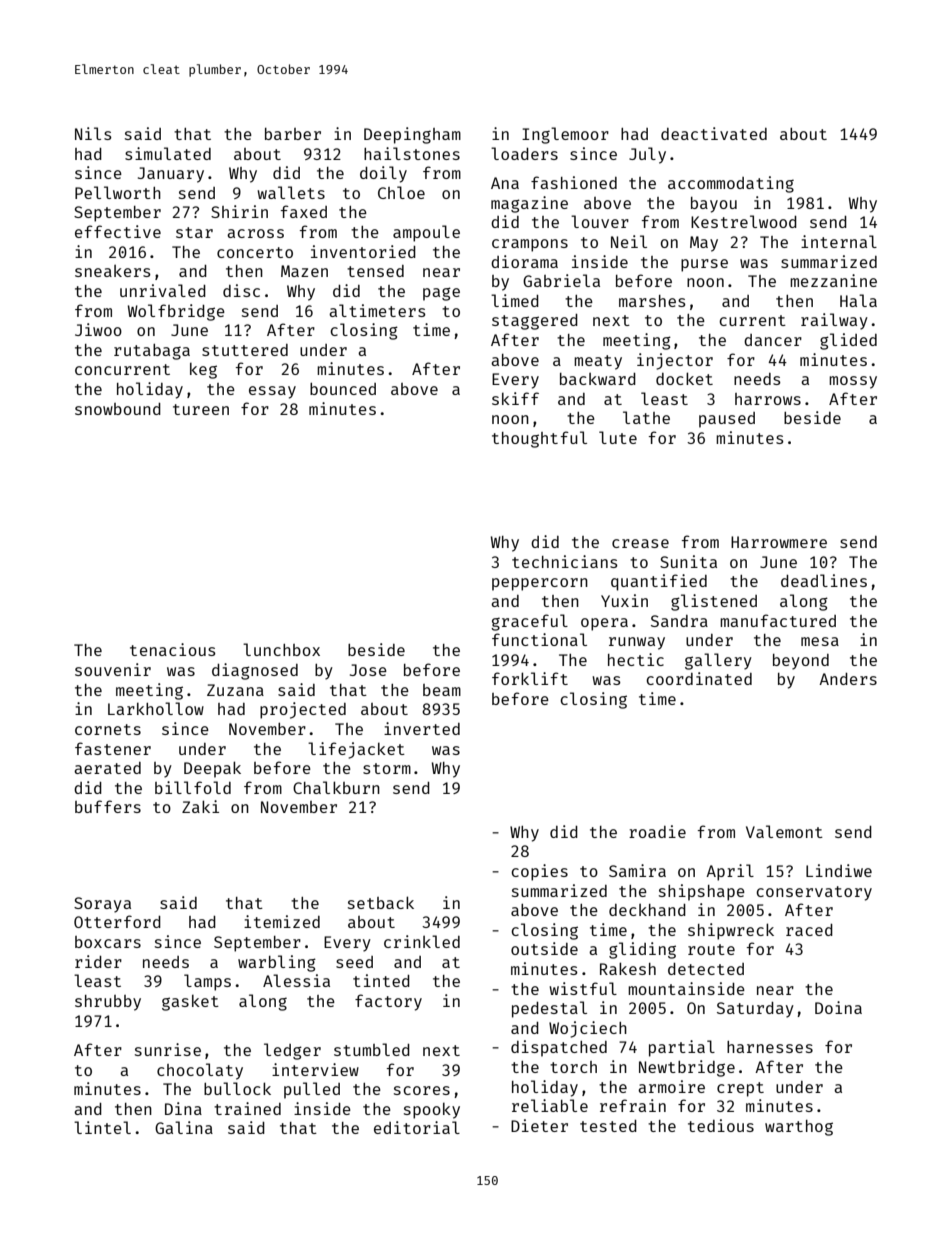  I want to click on skiff, so click(515, 398).
